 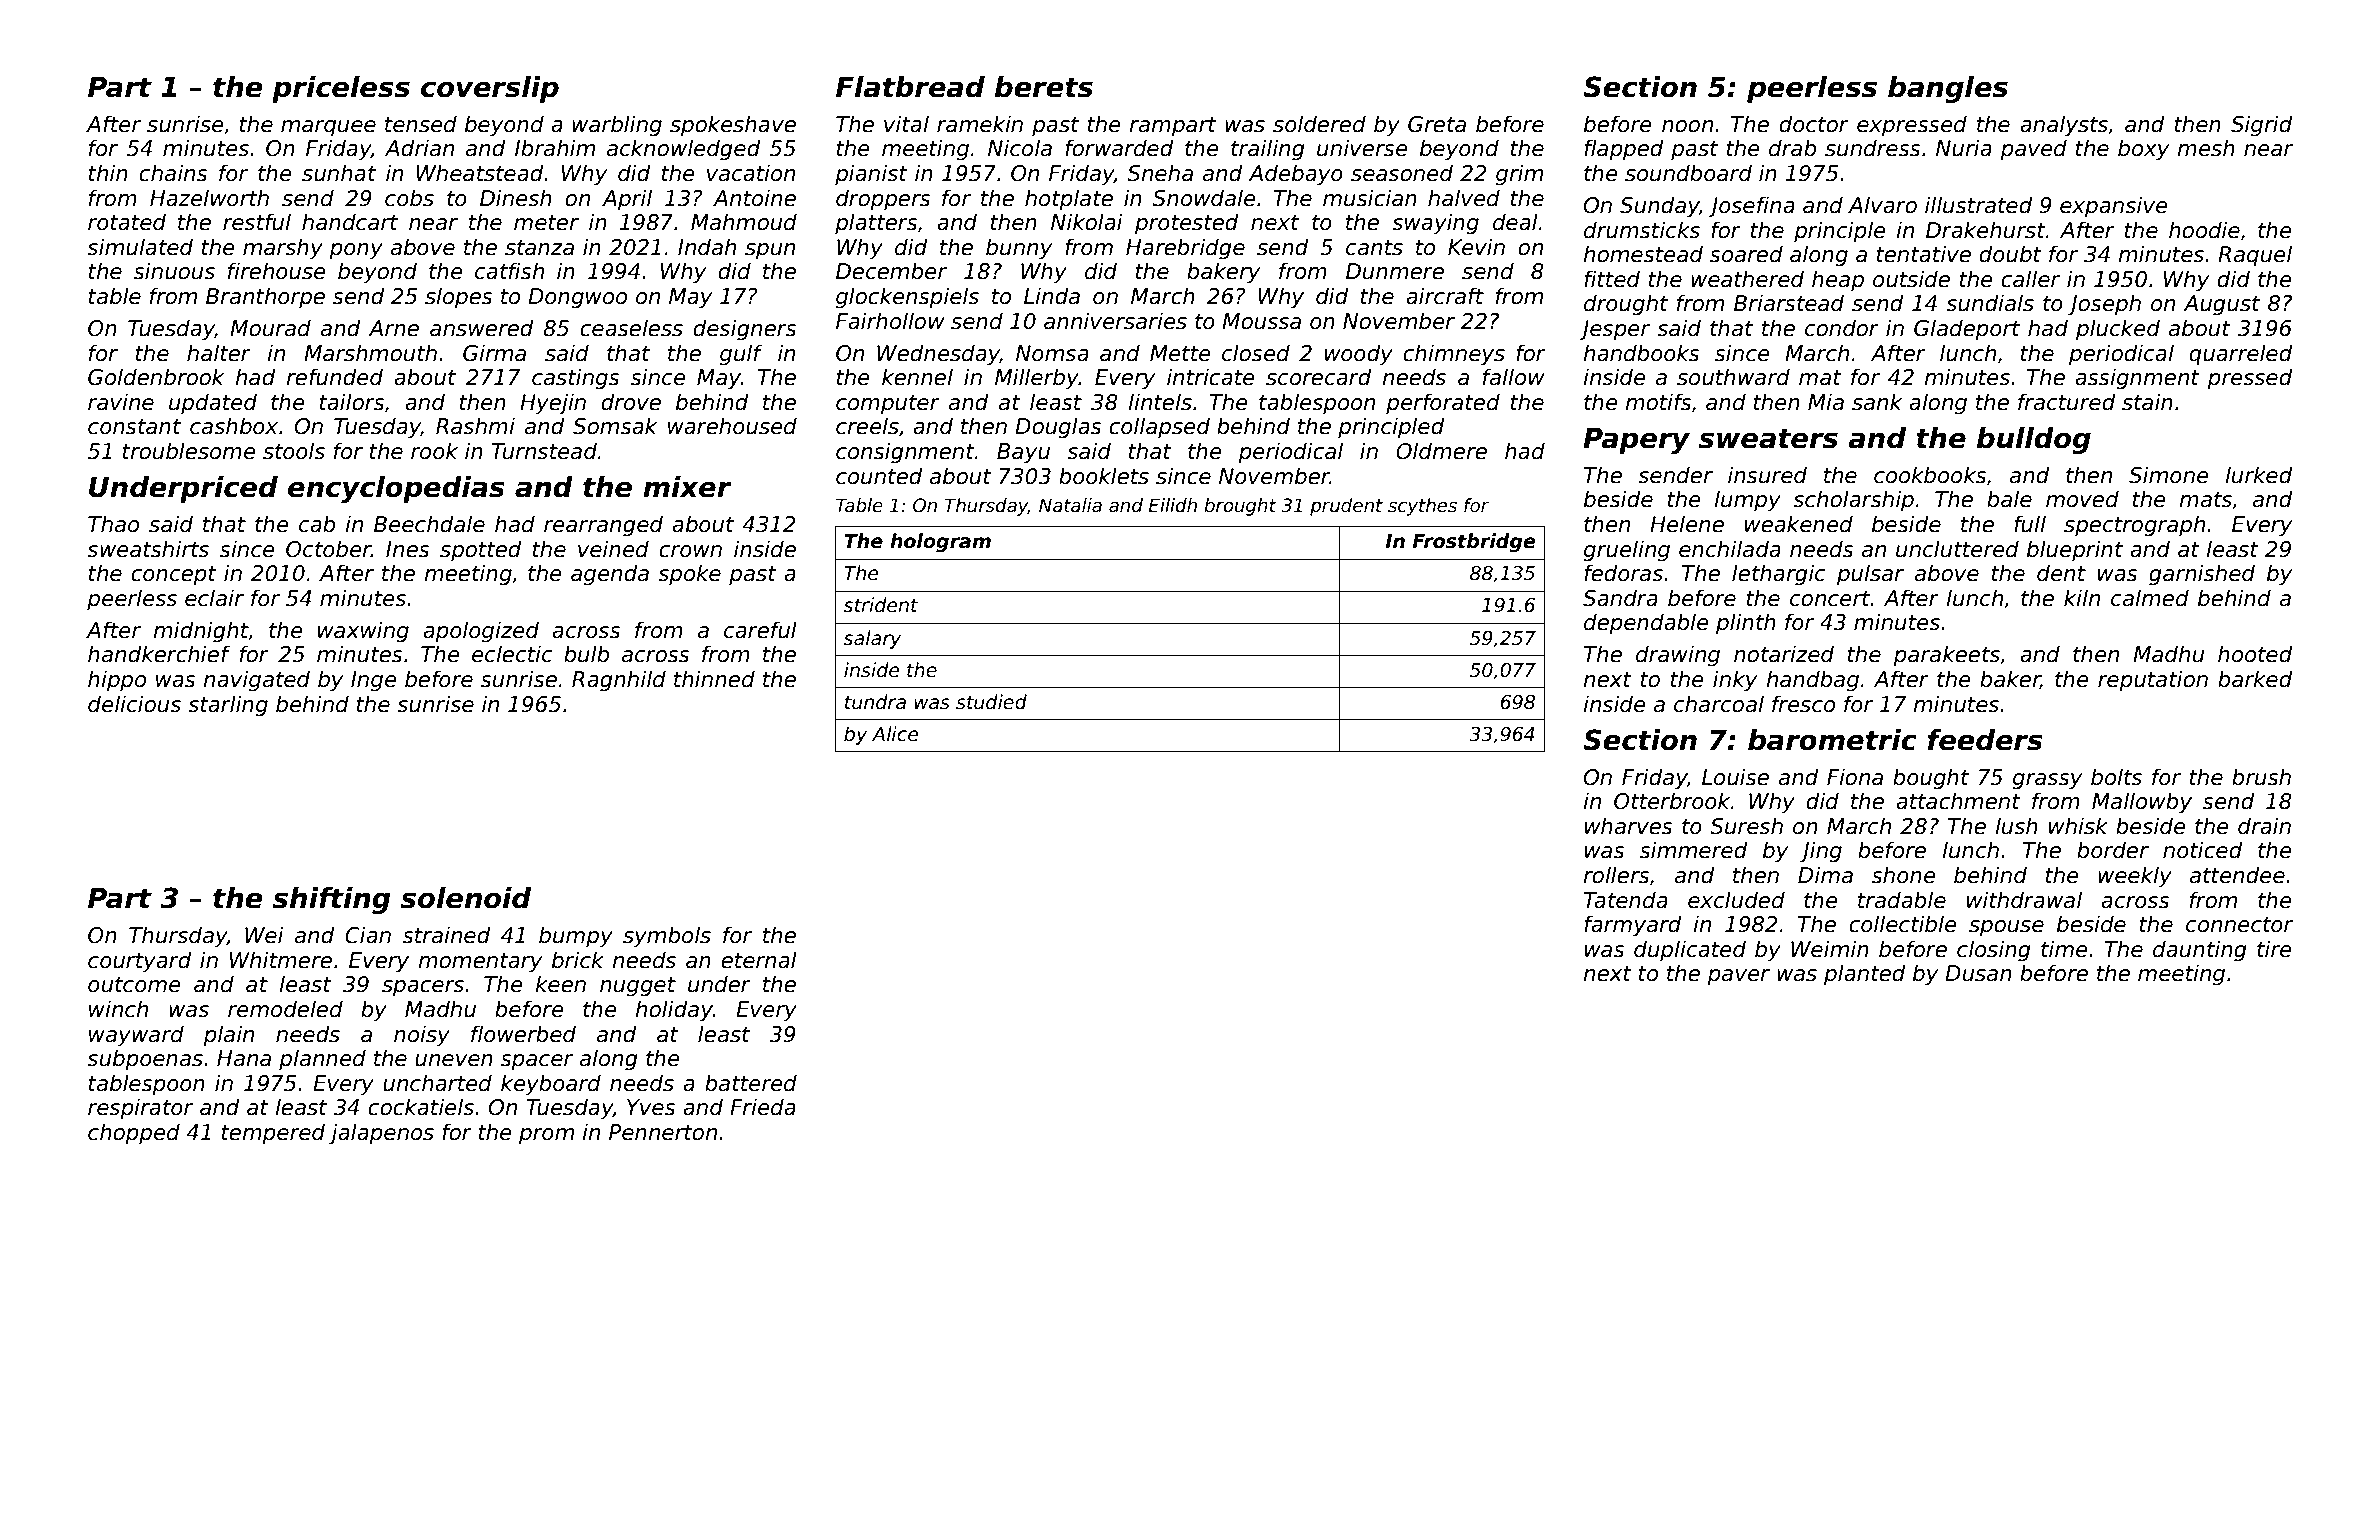 What do you see at coordinates (1738, 977) in the page?
I see `paver` at bounding box center [1738, 977].
